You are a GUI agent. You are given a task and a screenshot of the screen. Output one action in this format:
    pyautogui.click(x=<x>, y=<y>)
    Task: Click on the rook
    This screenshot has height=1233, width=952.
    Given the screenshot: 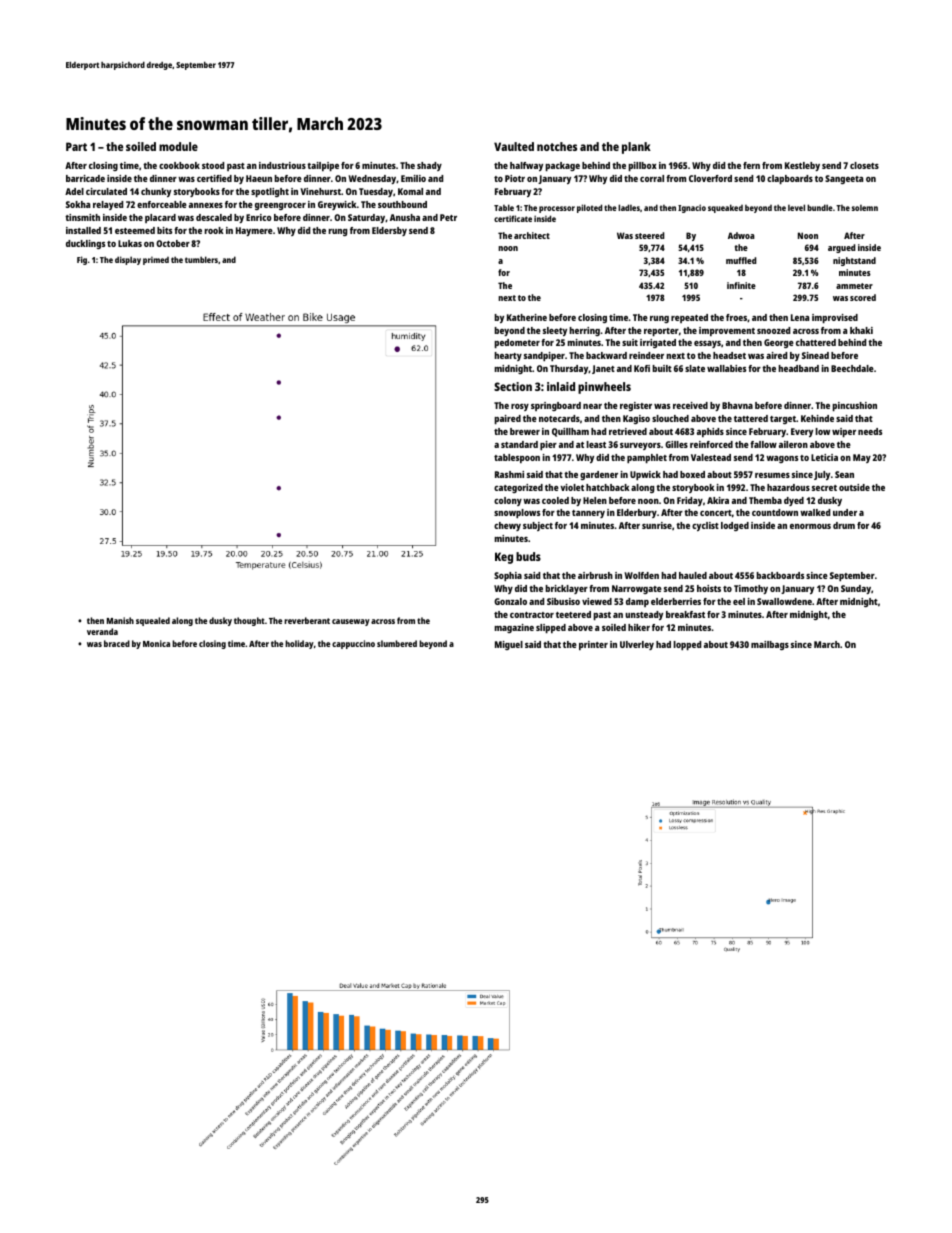 What is the action you would take?
    pyautogui.click(x=214, y=230)
